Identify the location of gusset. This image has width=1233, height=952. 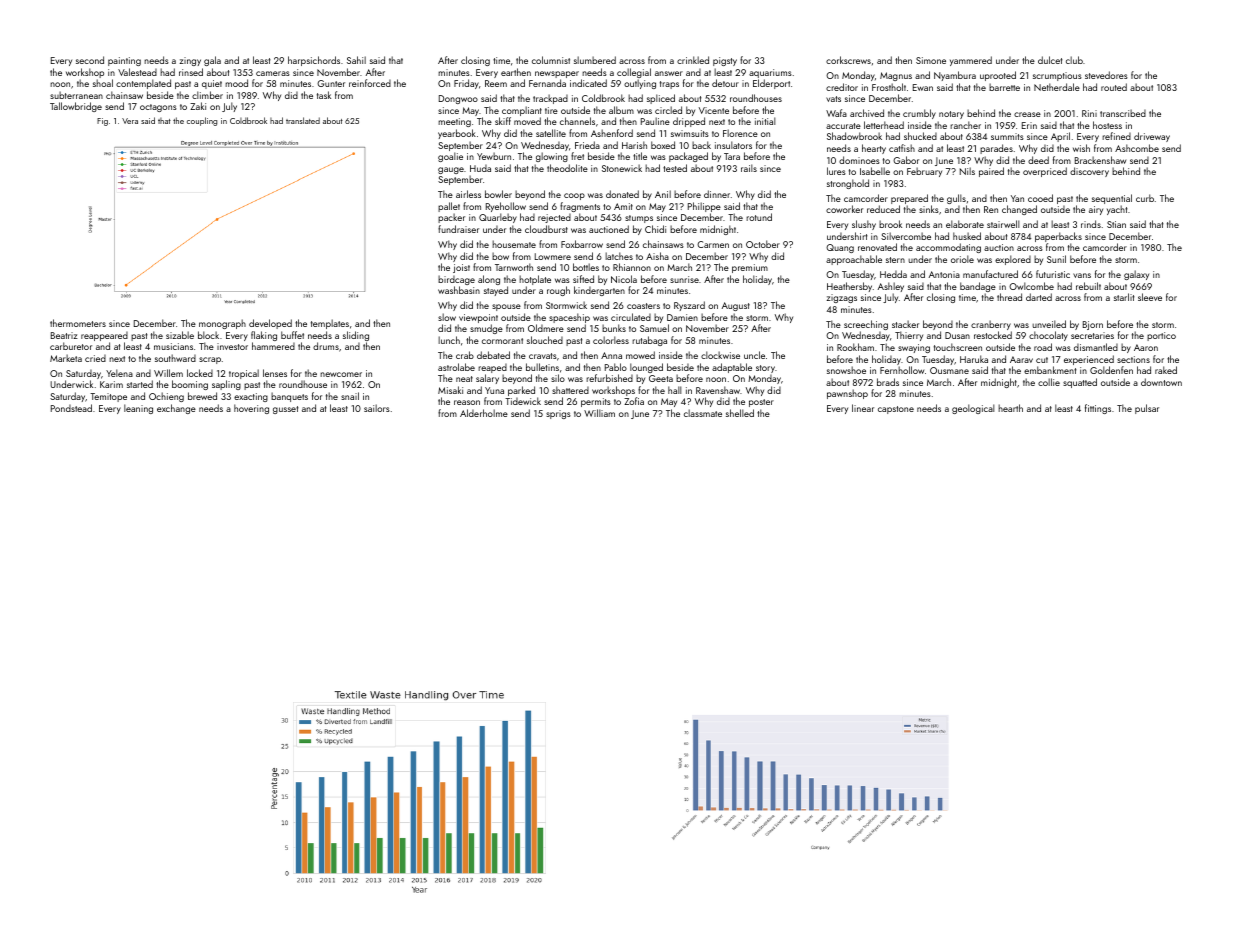
(285, 410).
